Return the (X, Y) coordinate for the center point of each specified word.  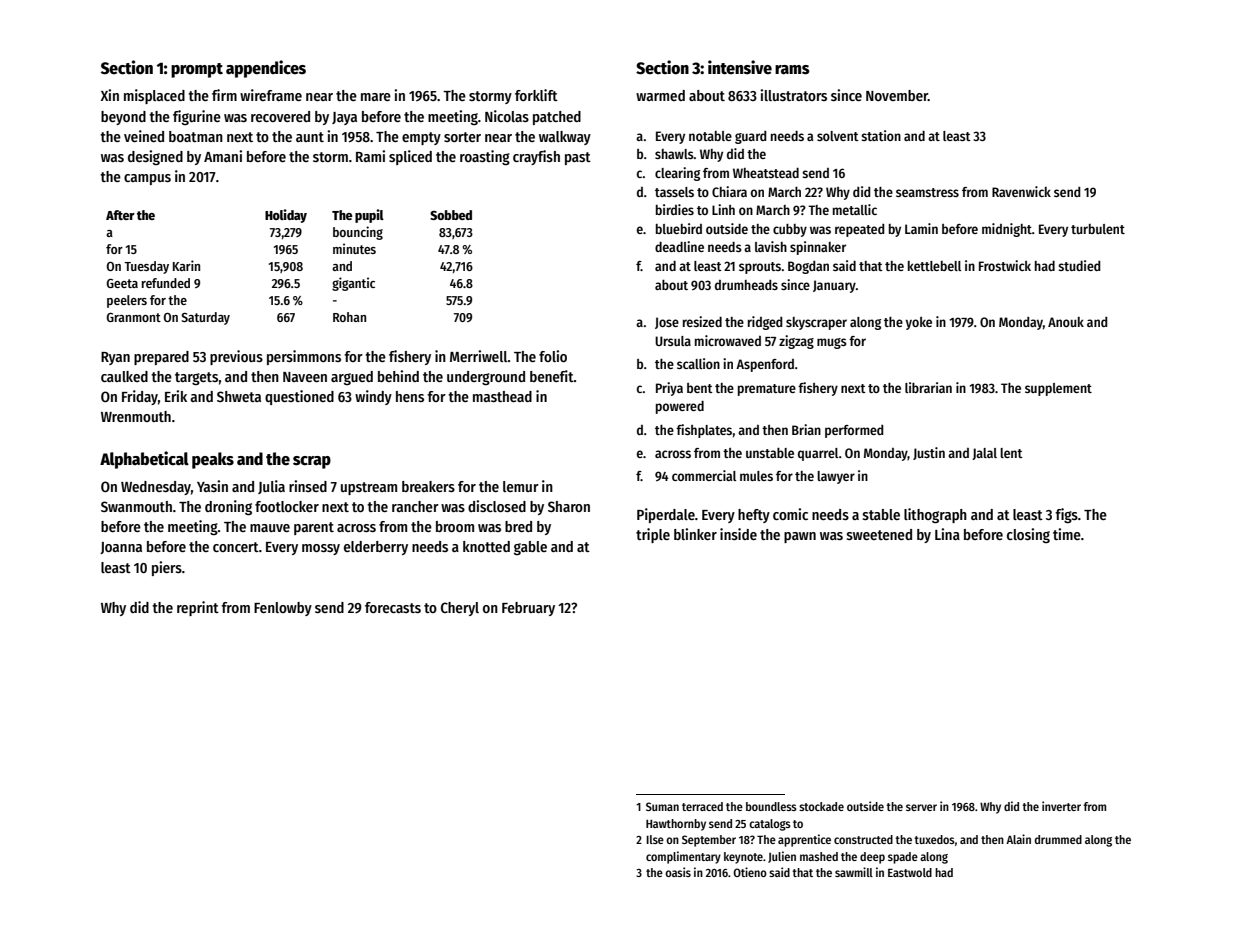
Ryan (115, 358)
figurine (197, 117)
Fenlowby (283, 609)
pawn (800, 537)
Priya (669, 389)
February (528, 609)
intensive (740, 67)
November (897, 95)
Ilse (655, 839)
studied (1079, 265)
